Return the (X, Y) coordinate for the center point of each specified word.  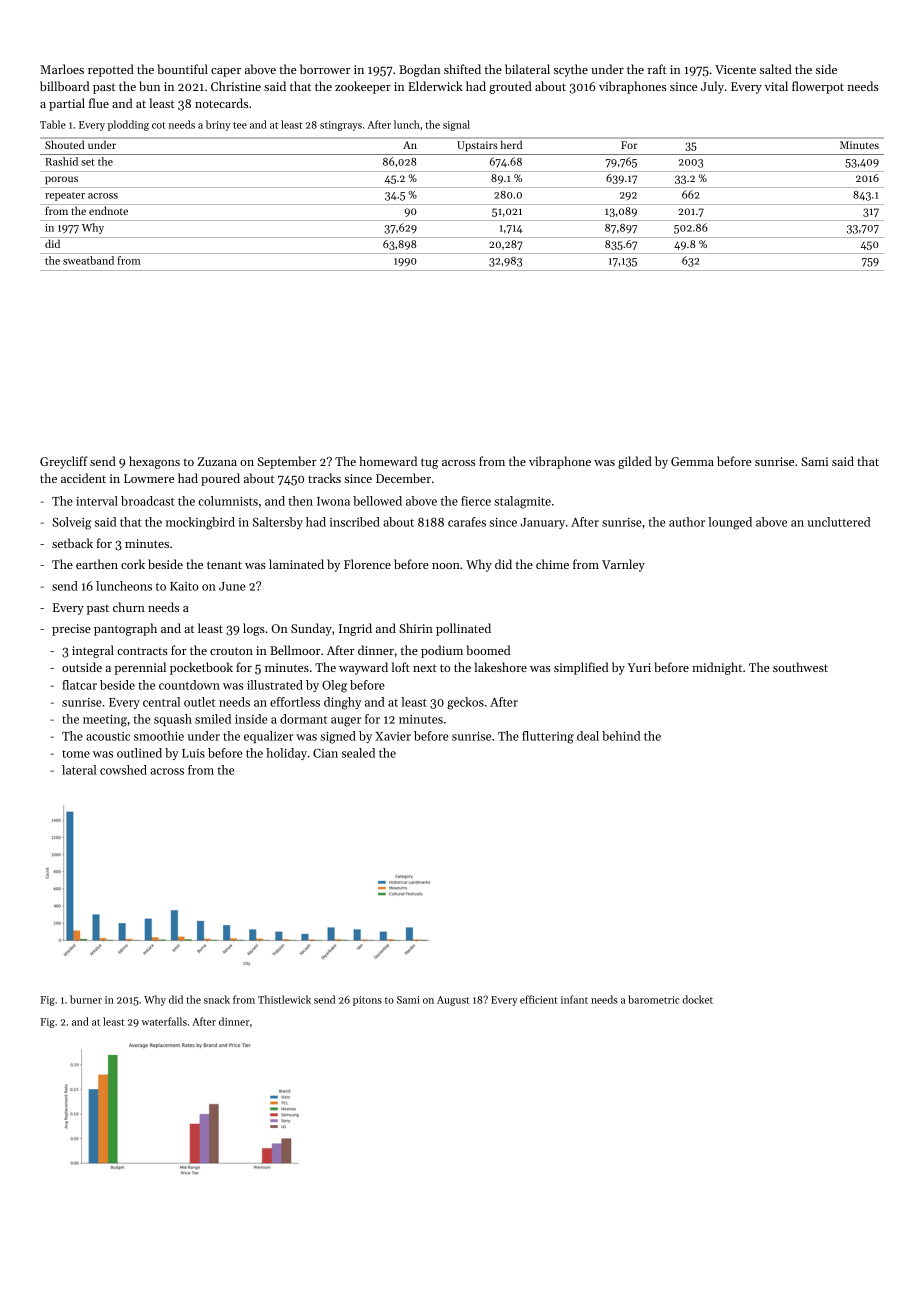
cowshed (123, 770)
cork (133, 564)
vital (776, 86)
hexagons (154, 462)
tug (430, 463)
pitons (367, 1001)
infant (574, 999)
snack (217, 999)
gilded (635, 462)
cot (158, 125)
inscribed (355, 522)
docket (698, 999)
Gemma (692, 461)
